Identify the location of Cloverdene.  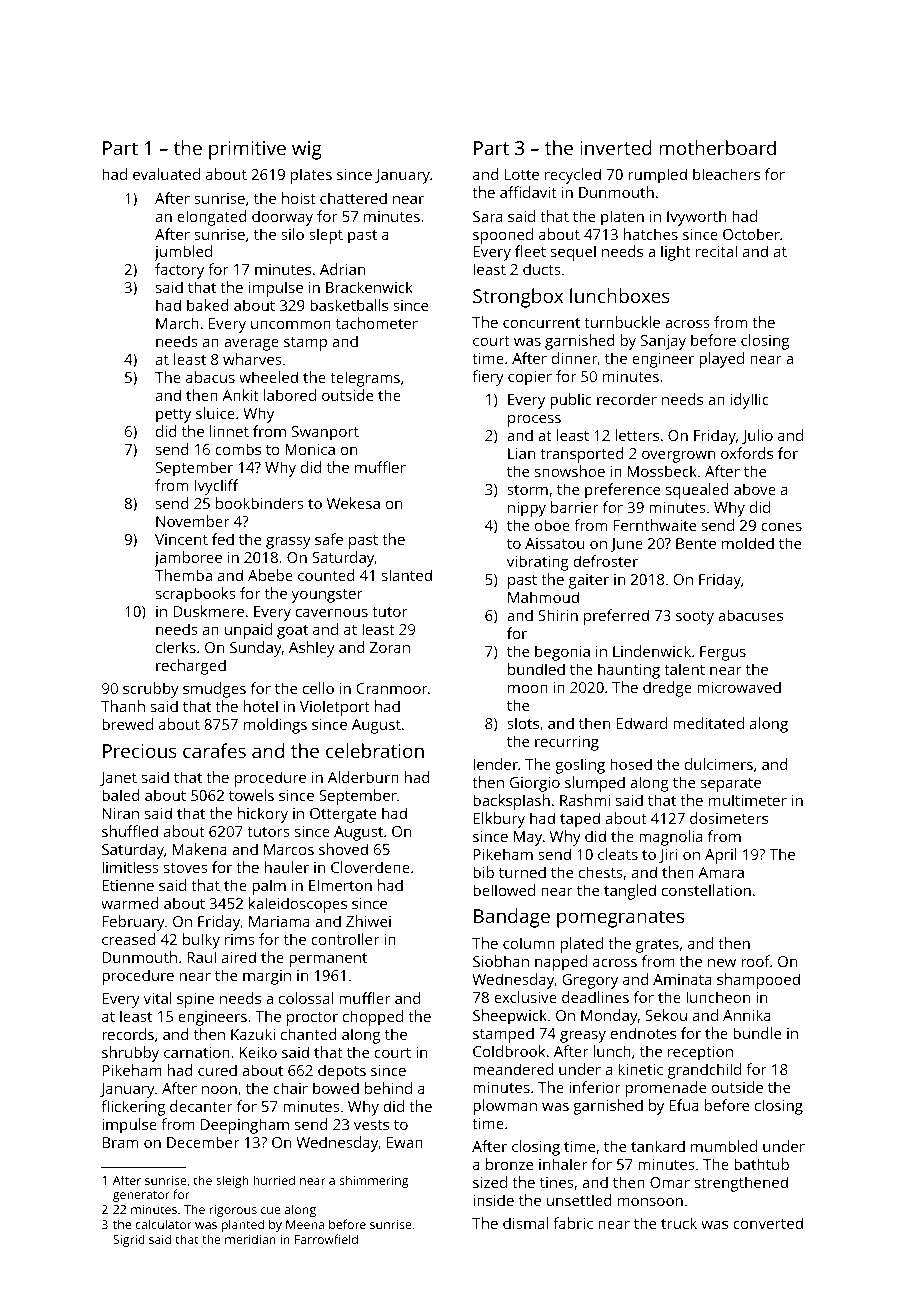
(370, 867).
